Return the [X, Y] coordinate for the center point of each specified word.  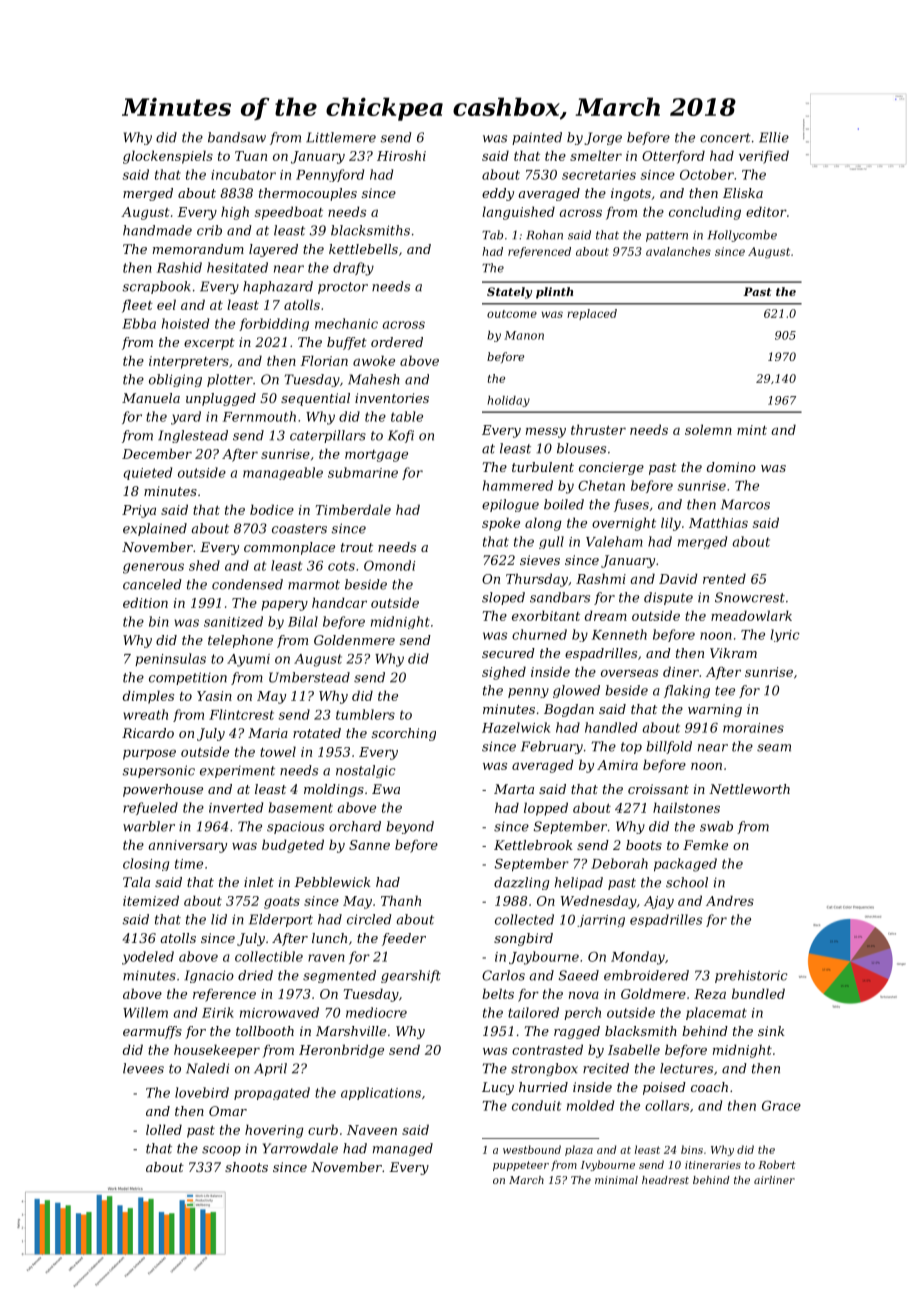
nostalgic [366, 771]
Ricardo [148, 733]
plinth [554, 293]
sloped [503, 598]
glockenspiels [168, 157]
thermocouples [308, 194]
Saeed [578, 975]
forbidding [274, 324]
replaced [592, 314]
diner [681, 671]
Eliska [743, 193]
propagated [272, 1093]
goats [282, 903]
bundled [758, 993]
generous [153, 568]
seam [774, 748]
